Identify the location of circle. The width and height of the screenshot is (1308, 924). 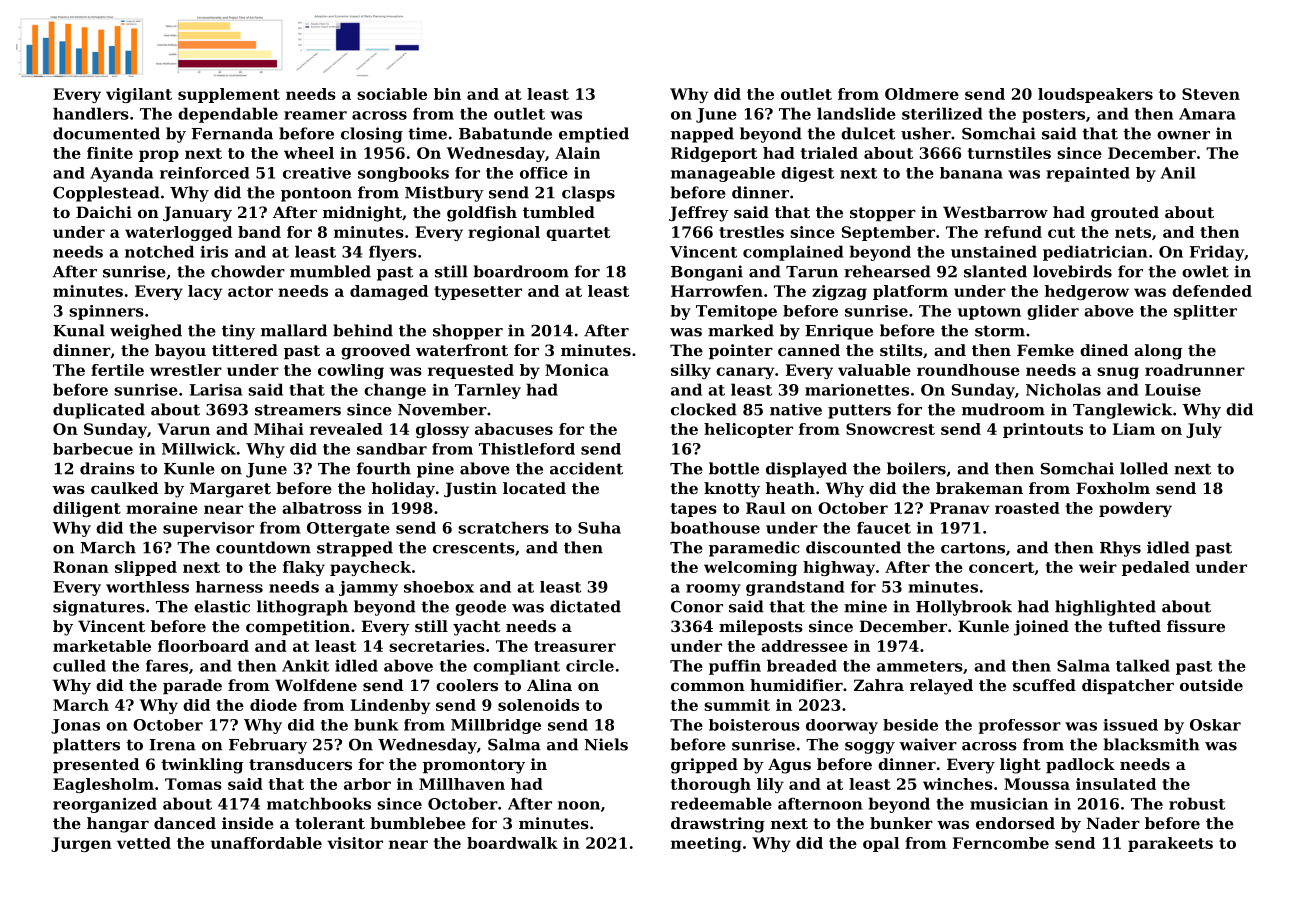
(590, 665).
